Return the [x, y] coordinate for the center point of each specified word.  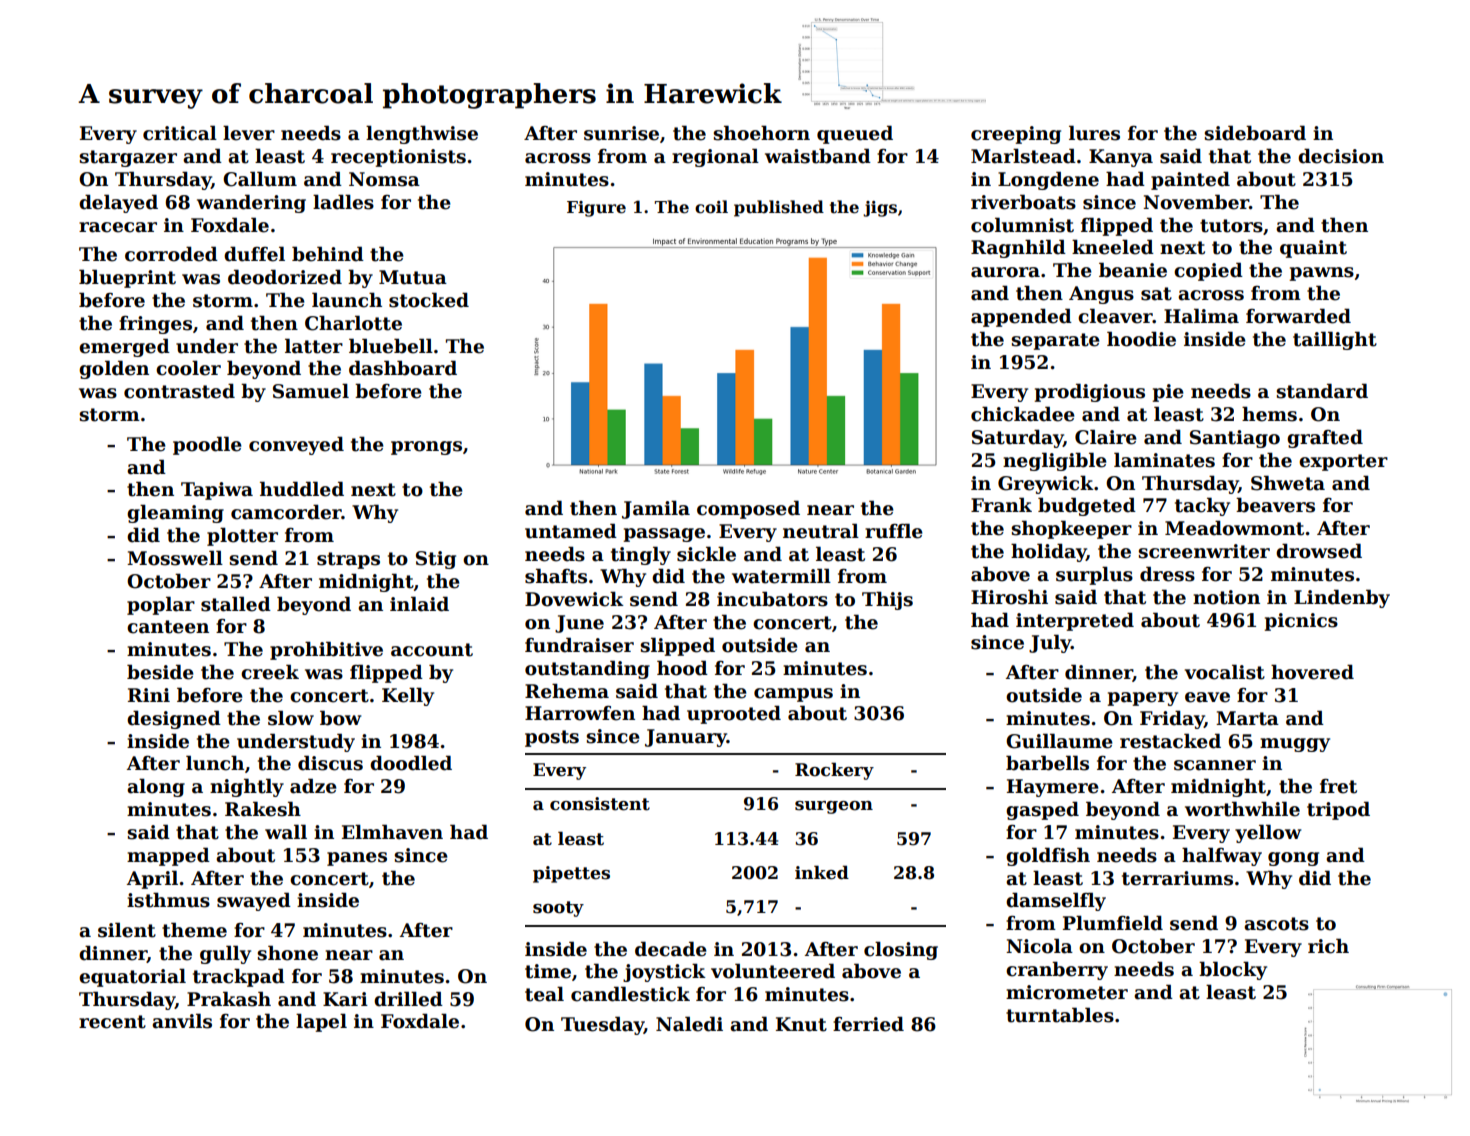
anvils [182, 1021]
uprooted [734, 714]
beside [160, 672]
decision [1341, 156]
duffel [254, 254]
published [779, 208]
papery [1143, 699]
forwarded [1298, 316]
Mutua [413, 277]
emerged [124, 347]
